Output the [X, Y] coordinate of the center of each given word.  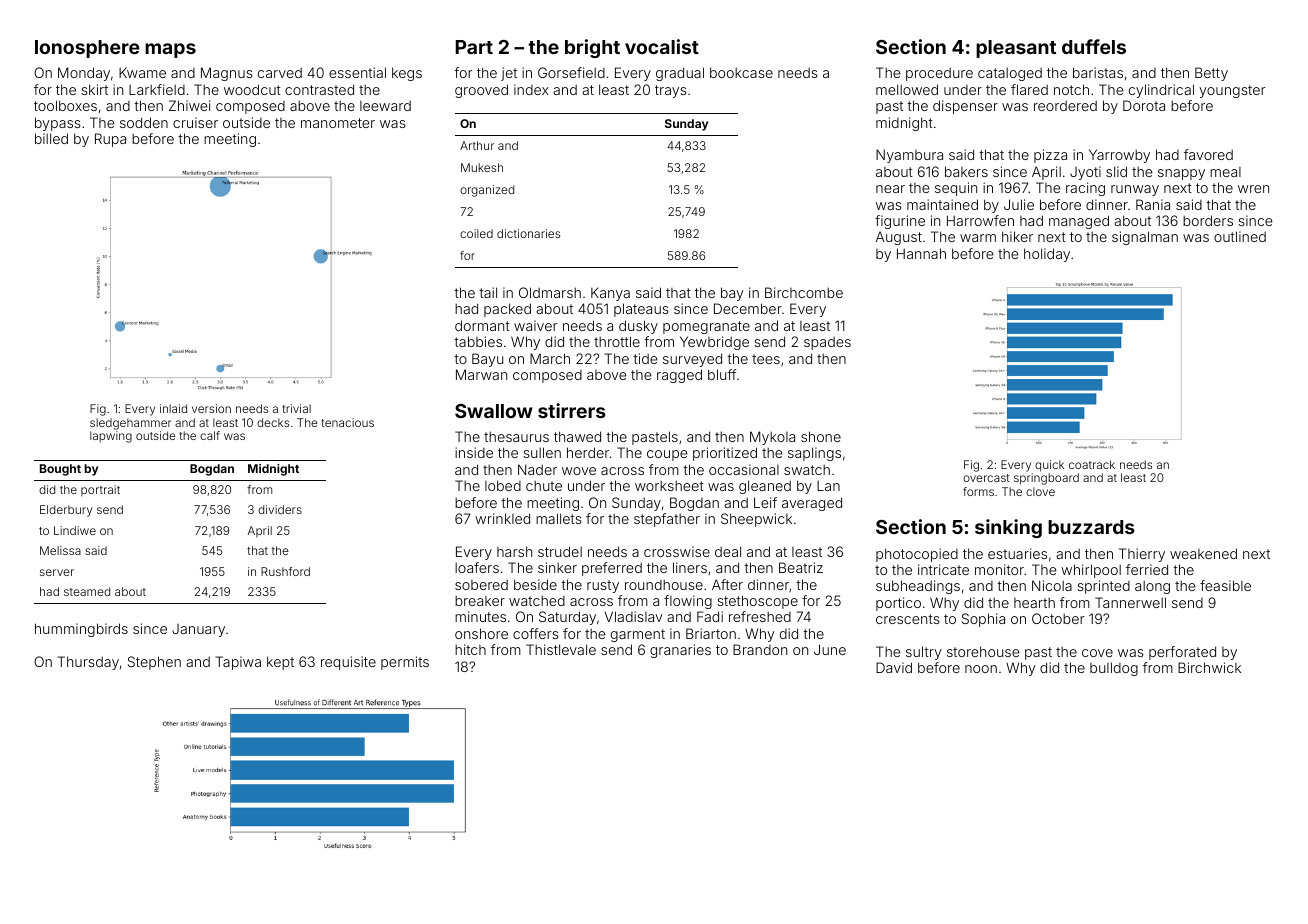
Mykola [772, 438]
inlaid [173, 408]
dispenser [965, 107]
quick [1049, 466]
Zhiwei [189, 105]
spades [827, 343]
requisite [348, 663]
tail [488, 292]
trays [671, 91]
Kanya [610, 294]
